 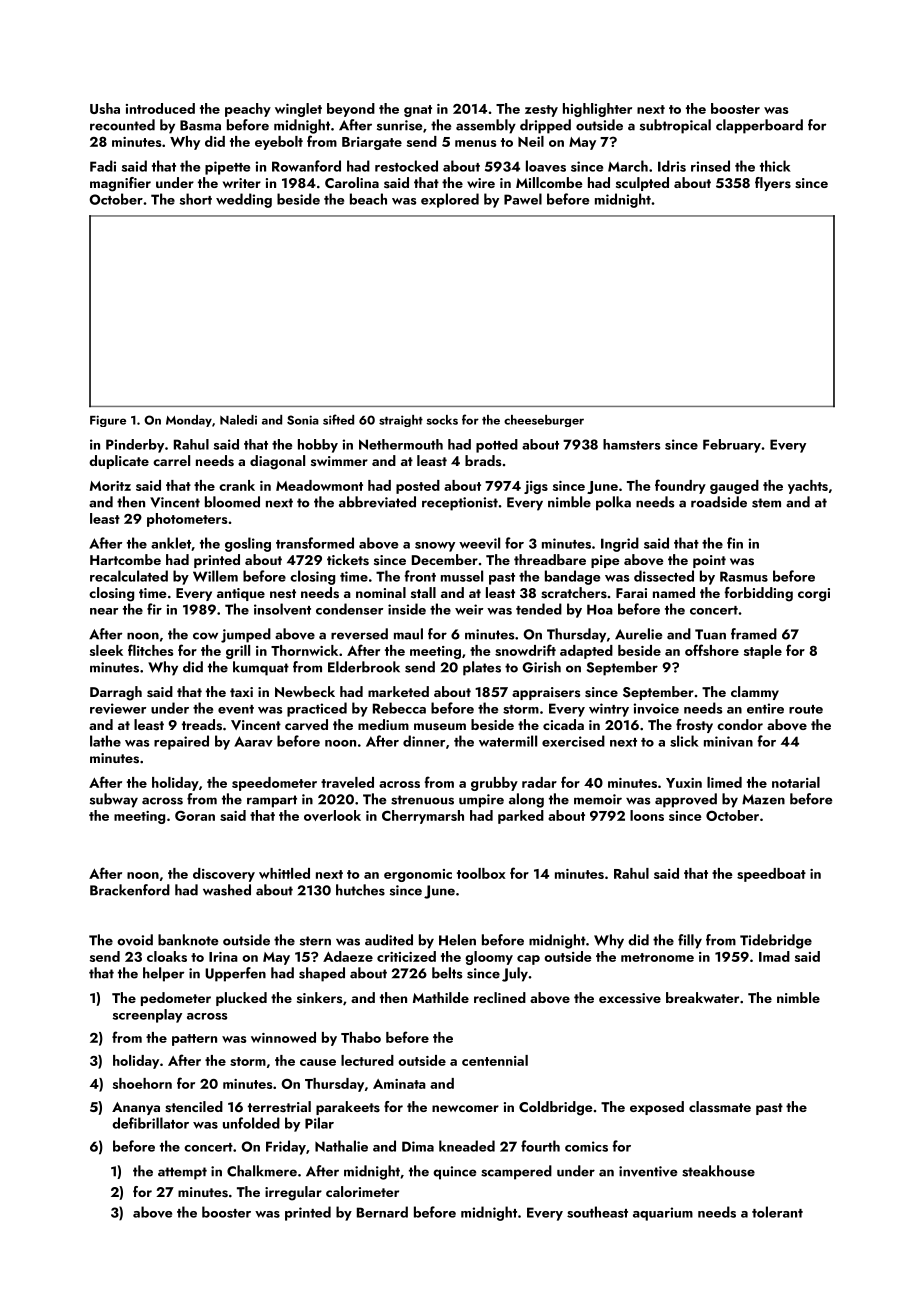 What do you see at coordinates (544, 421) in the screenshot?
I see `cheeseburger` at bounding box center [544, 421].
